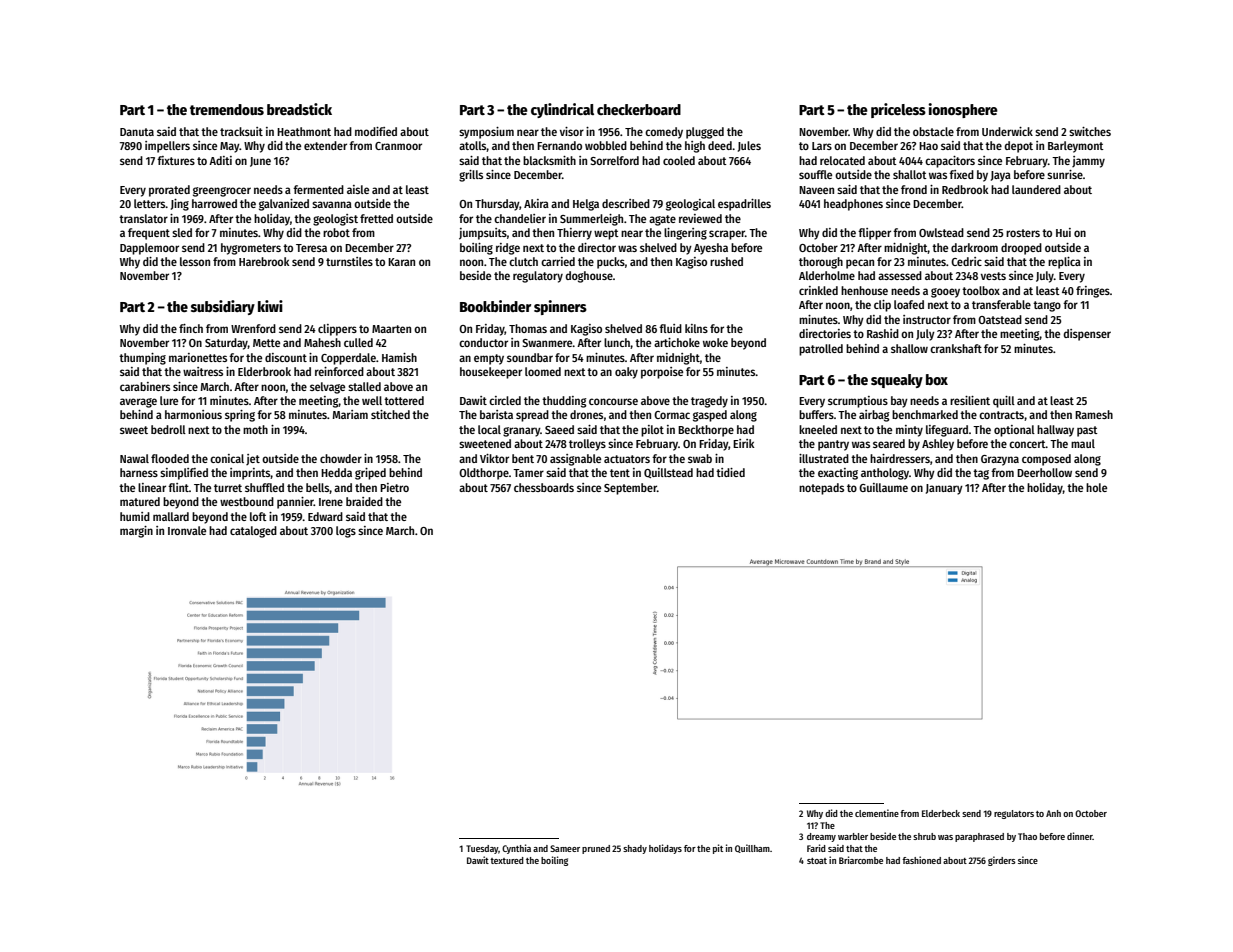  I want to click on swab, so click(700, 458).
